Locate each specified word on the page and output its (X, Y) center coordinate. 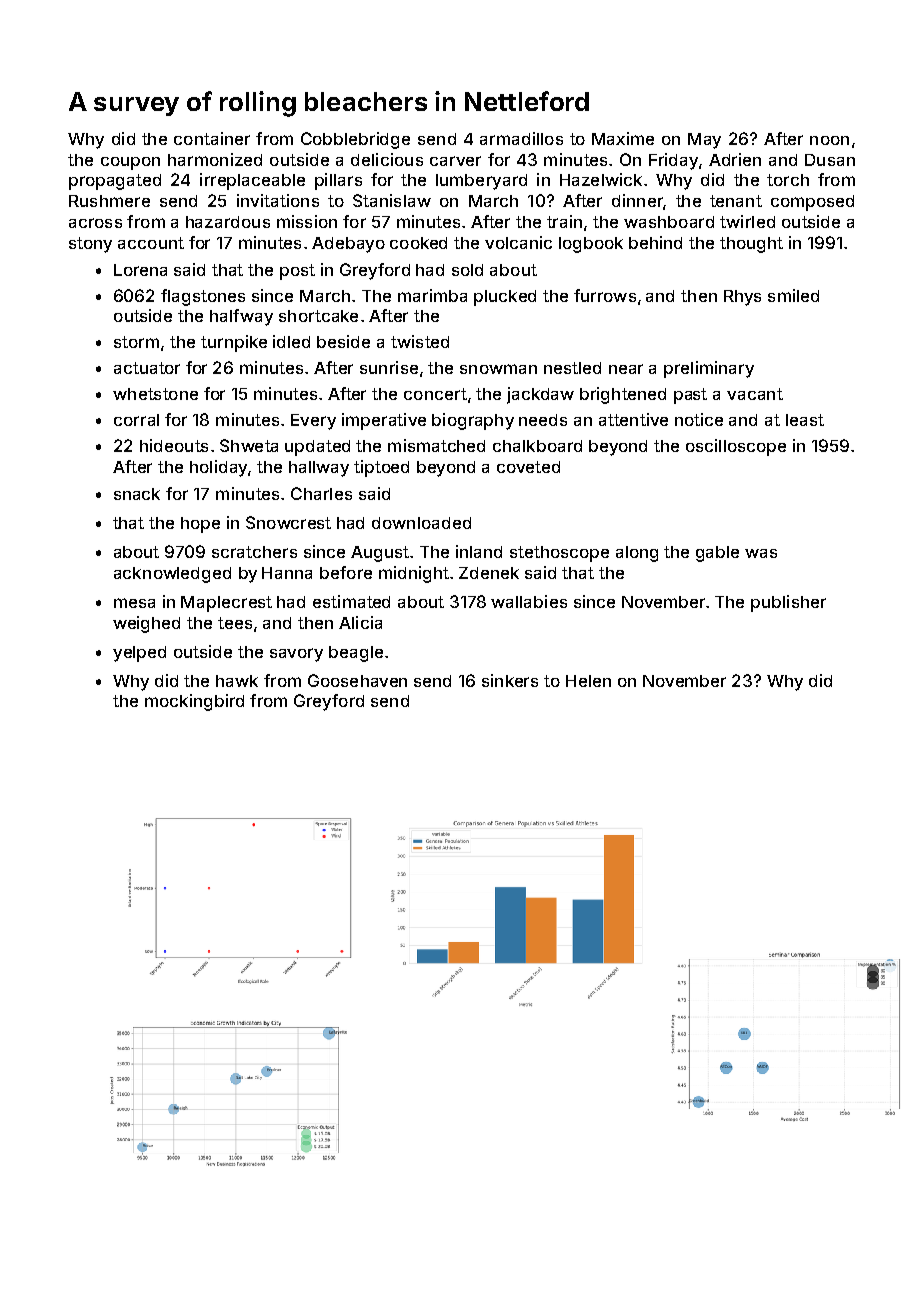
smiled (793, 295)
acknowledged (172, 575)
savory (296, 655)
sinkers (510, 680)
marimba (432, 295)
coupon (130, 163)
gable (717, 554)
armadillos (521, 138)
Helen (588, 681)
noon (829, 140)
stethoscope (559, 554)
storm (136, 342)
